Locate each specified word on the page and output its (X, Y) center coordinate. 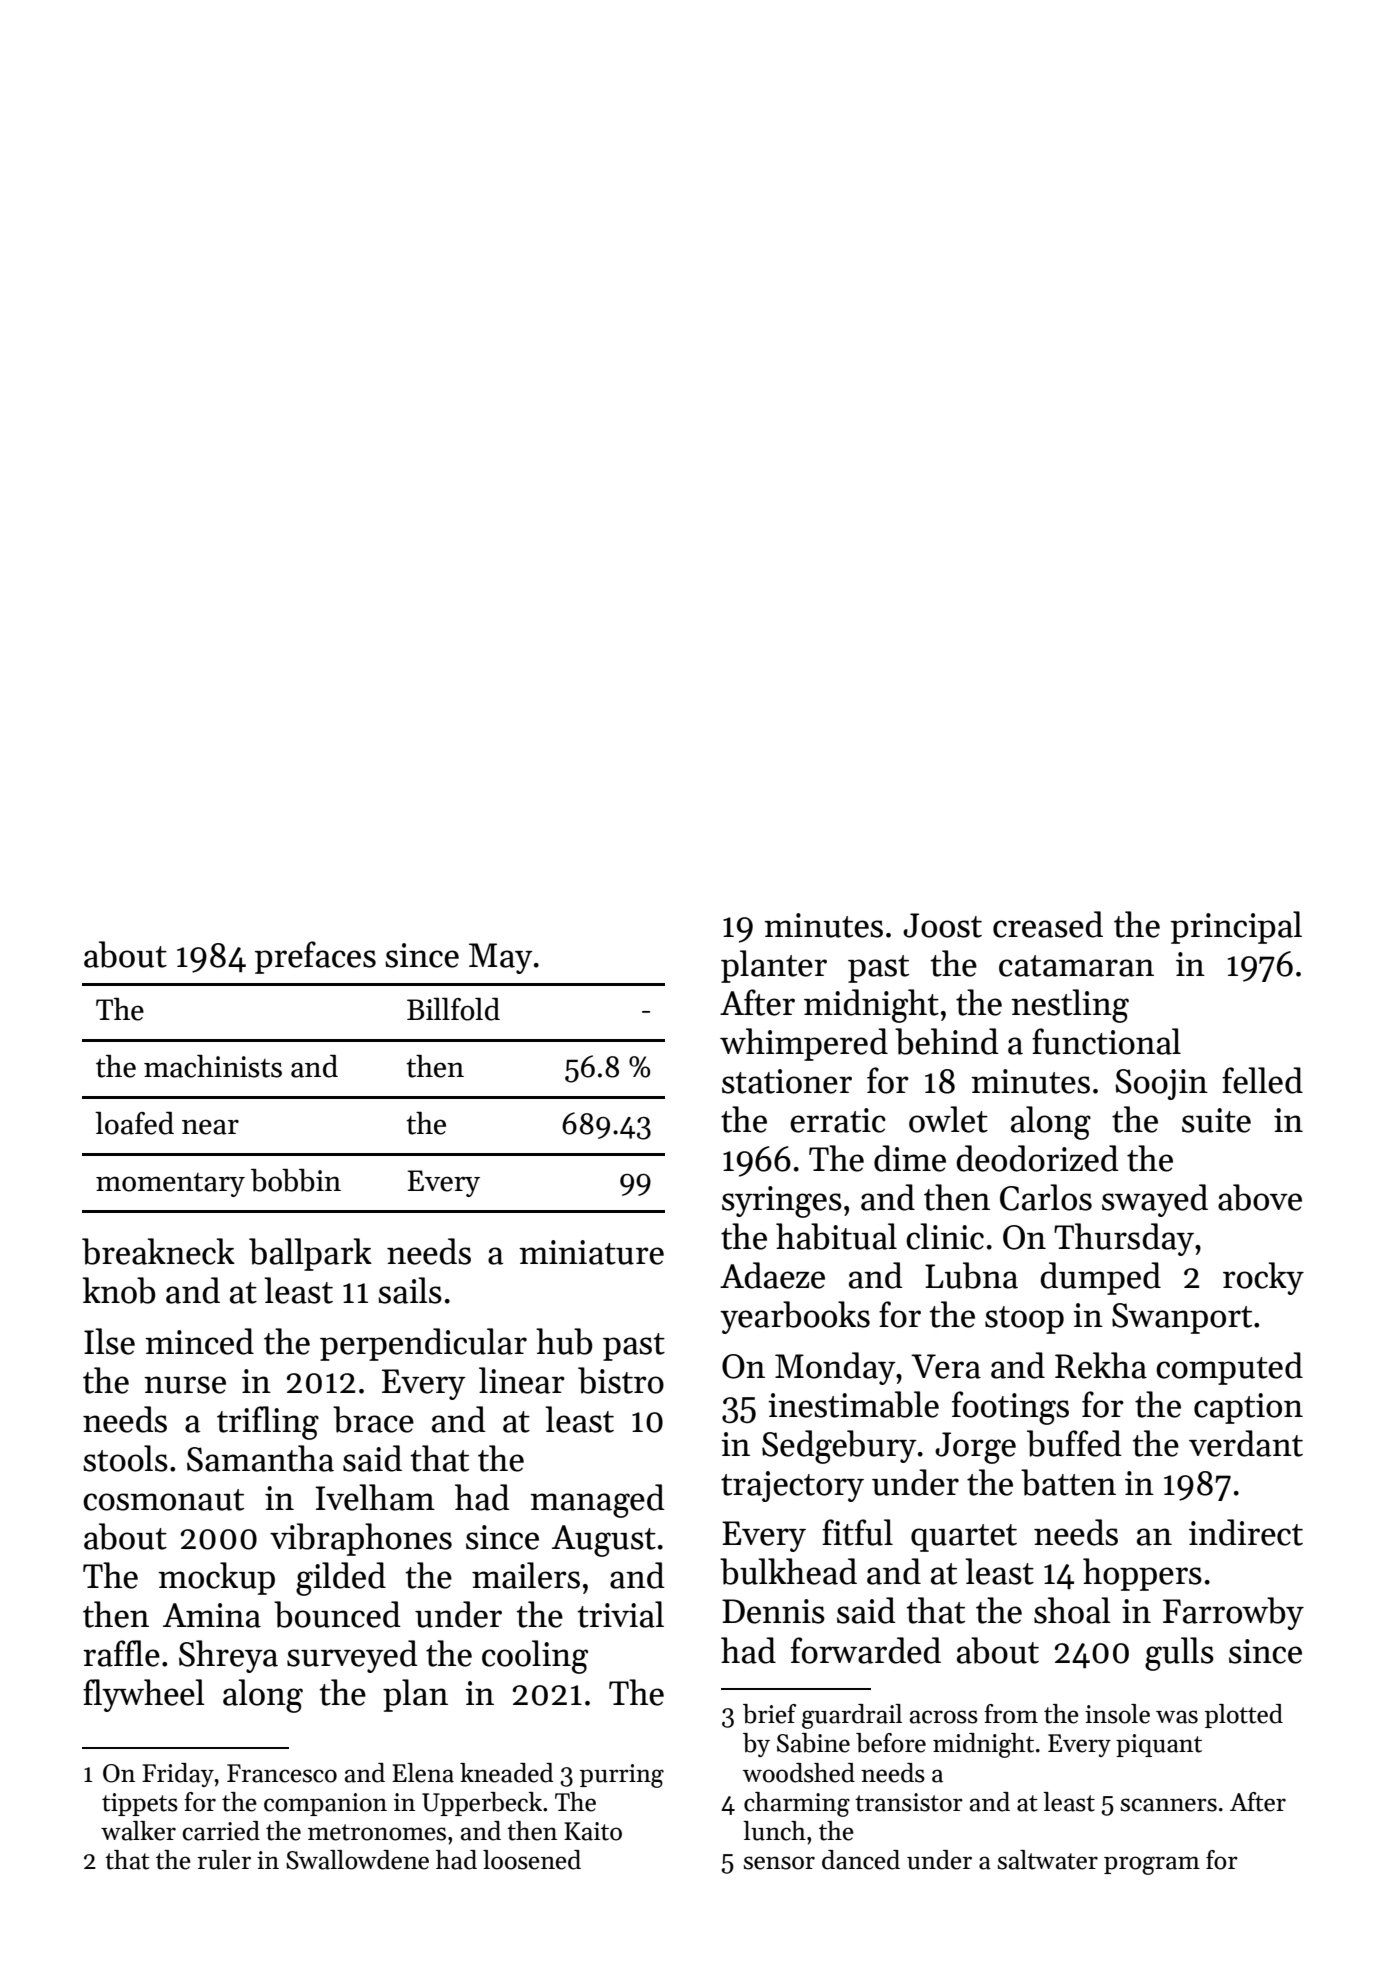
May (501, 958)
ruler (224, 1860)
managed (597, 1501)
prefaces (315, 957)
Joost (942, 925)
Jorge (975, 1448)
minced (199, 1341)
